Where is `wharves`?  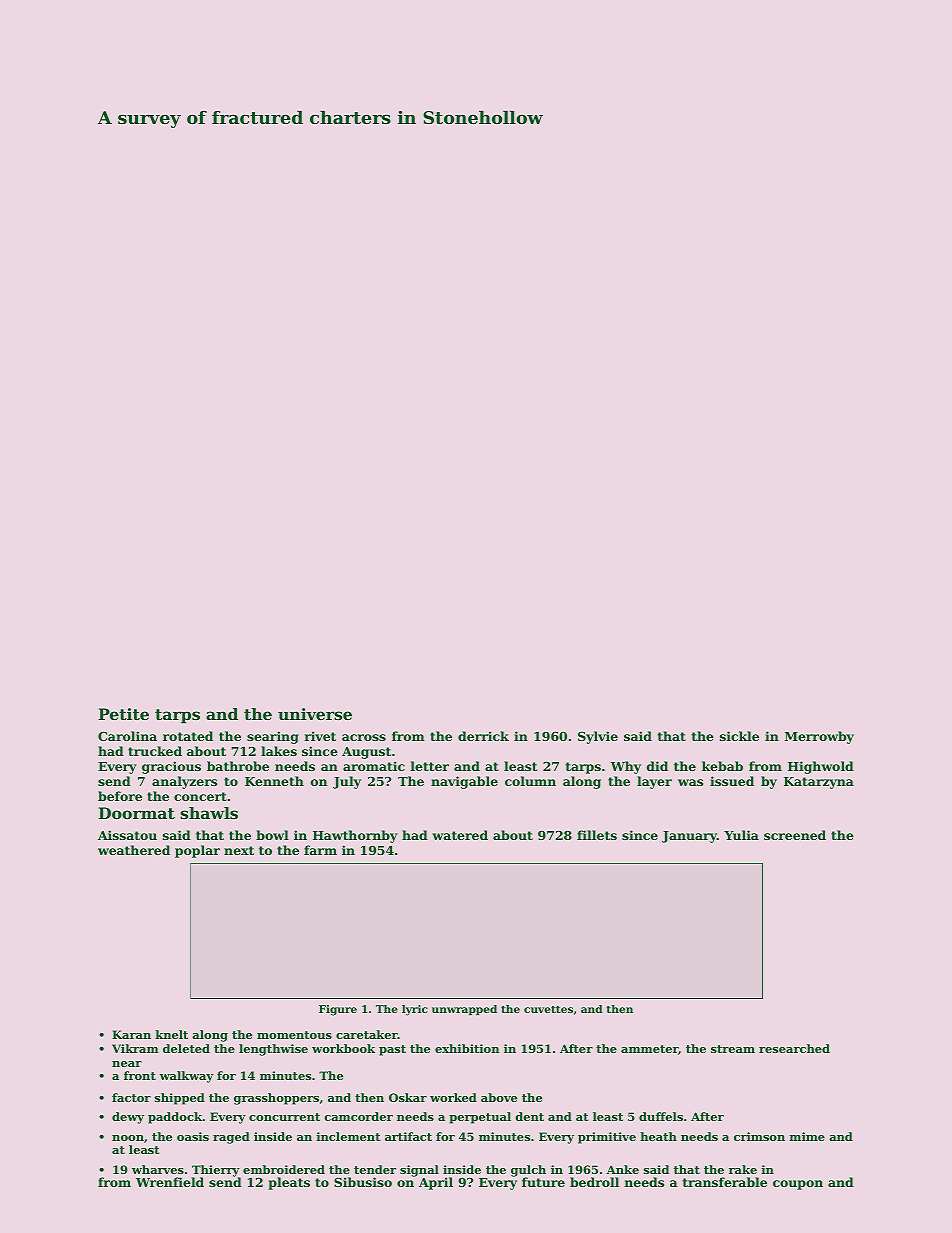
wharves is located at coordinates (158, 1169).
